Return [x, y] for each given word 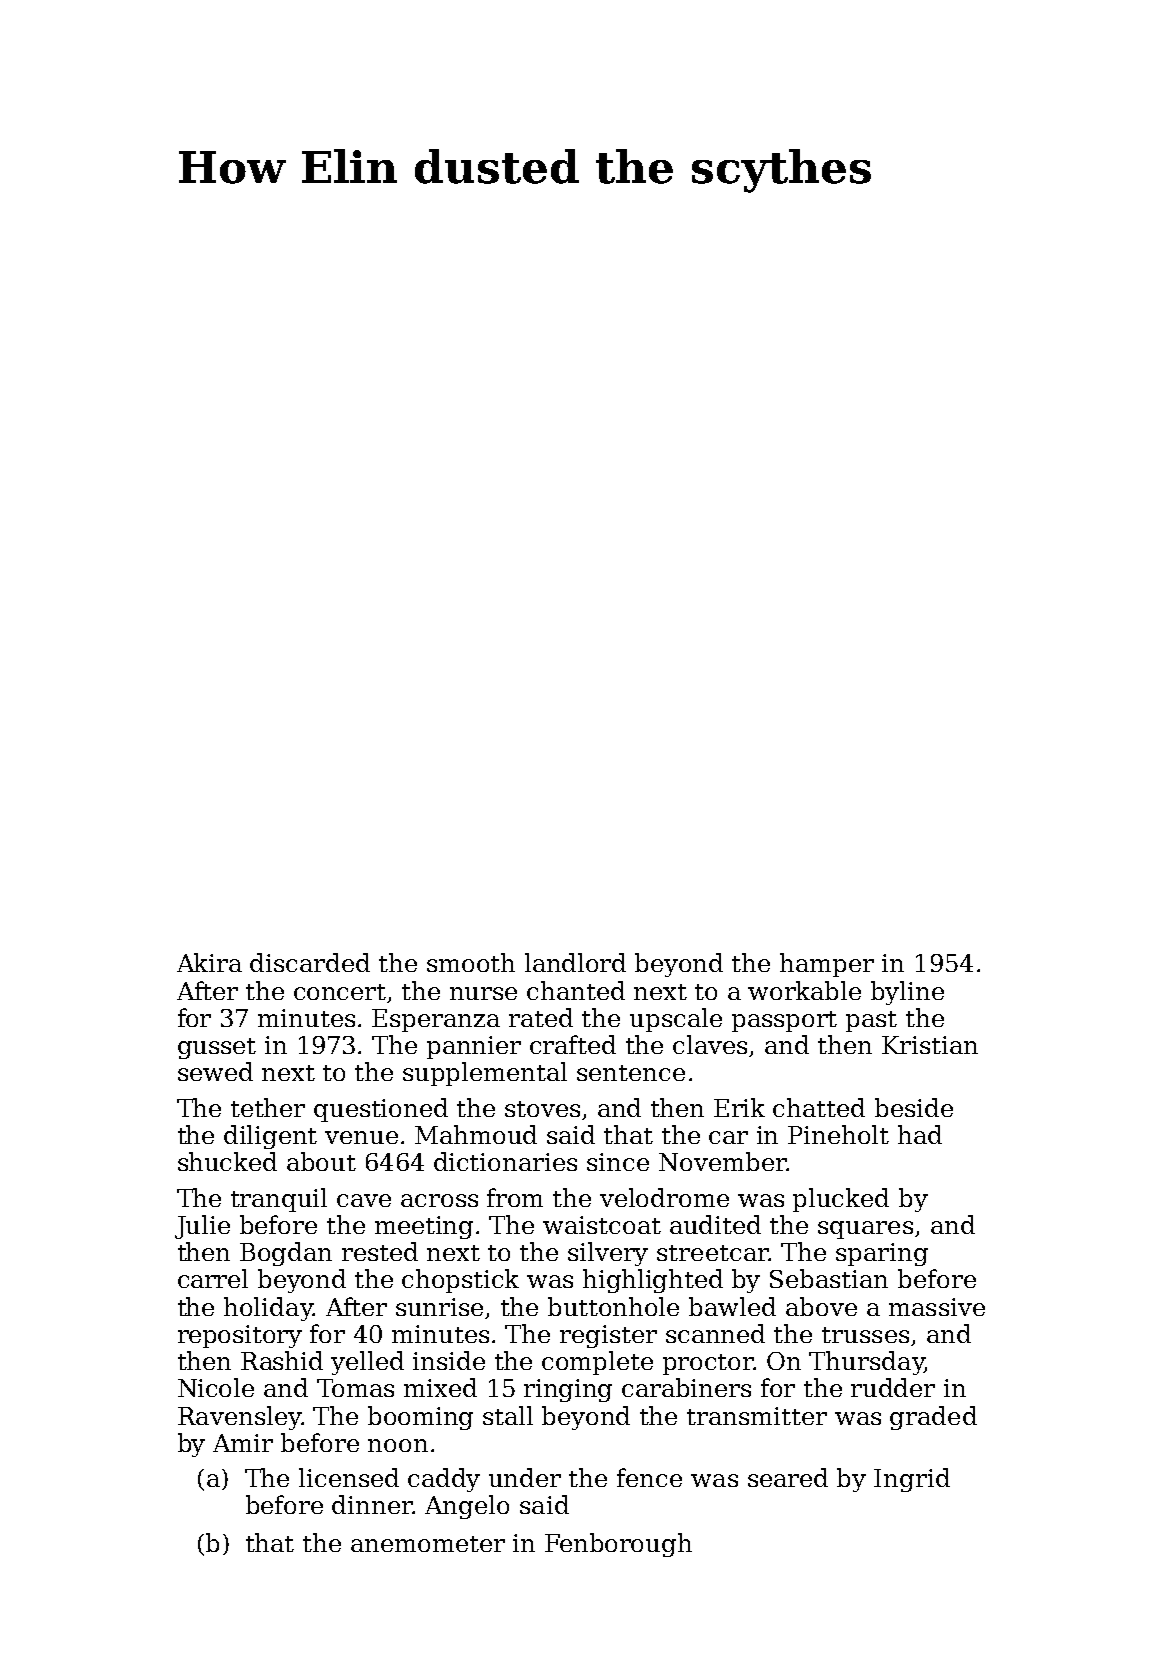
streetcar [712, 1253]
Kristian [930, 1045]
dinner [372, 1504]
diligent [270, 1137]
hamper [827, 965]
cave [364, 1200]
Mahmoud [476, 1134]
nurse [483, 993]
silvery [608, 1254]
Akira [209, 962]
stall [508, 1415]
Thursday [866, 1363]
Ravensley [239, 1418]
